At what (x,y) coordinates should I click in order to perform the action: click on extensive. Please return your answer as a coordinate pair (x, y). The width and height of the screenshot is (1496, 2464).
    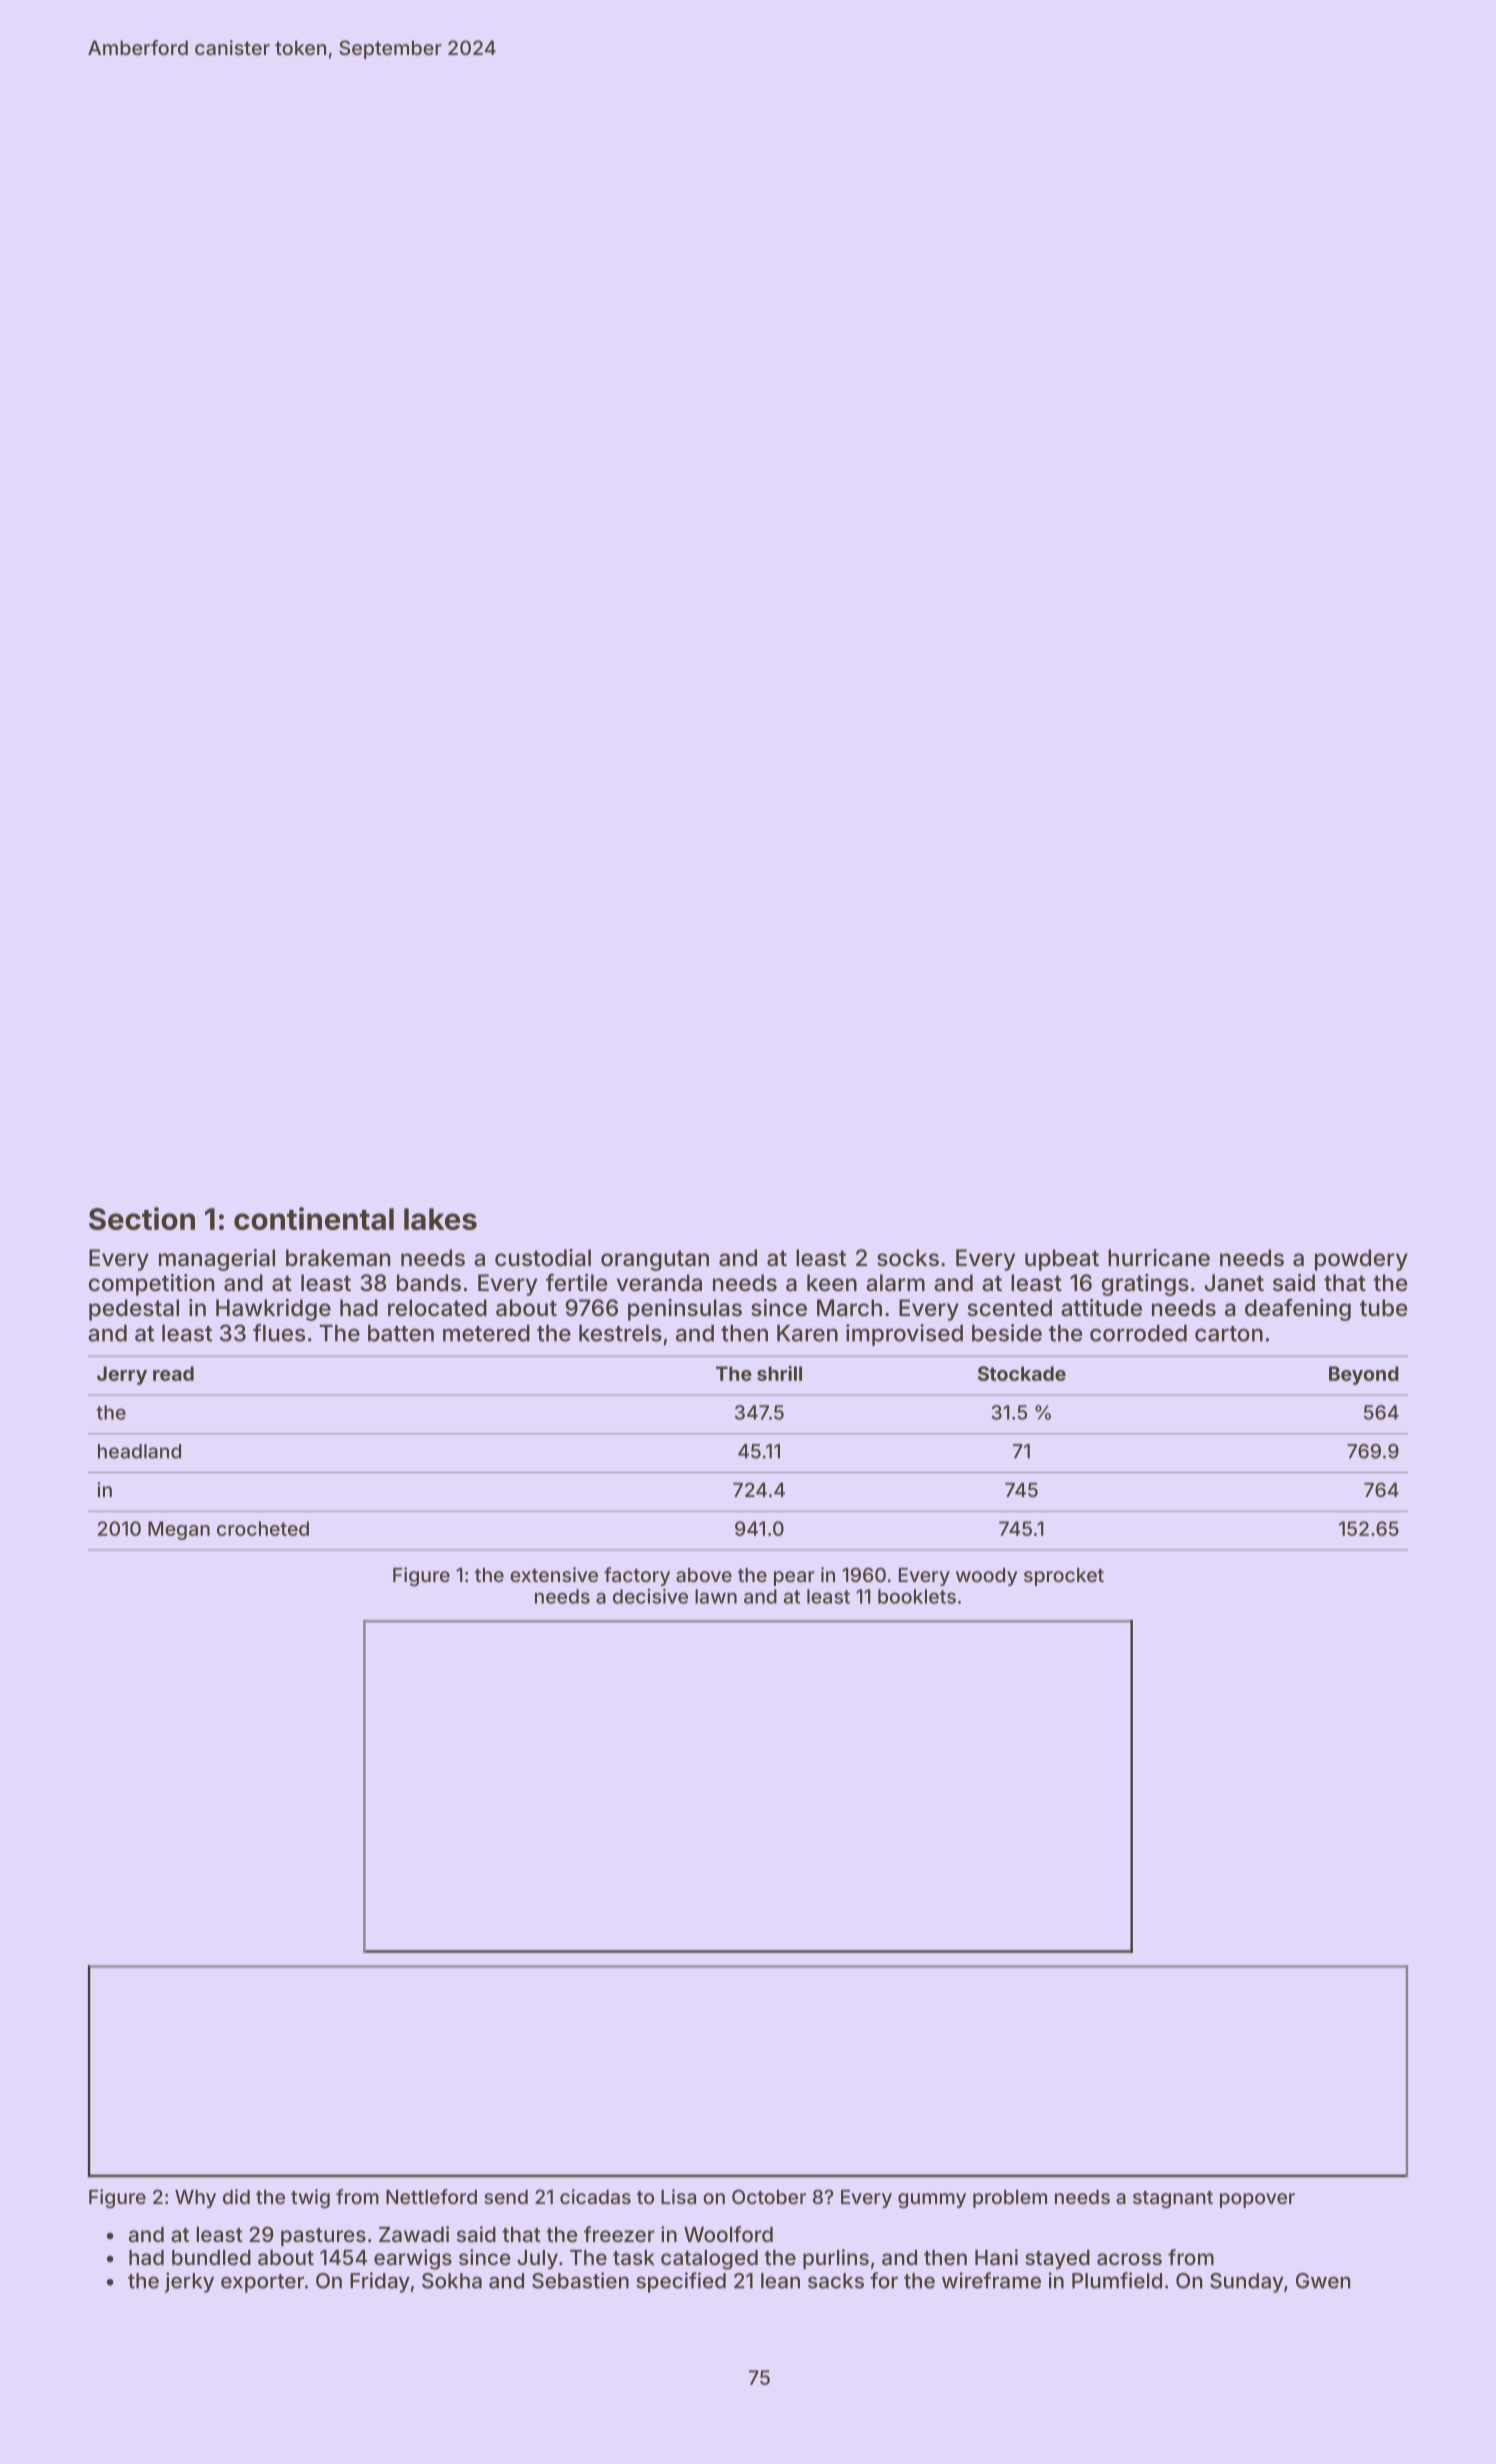
    Looking at the image, I should click on (554, 1574).
